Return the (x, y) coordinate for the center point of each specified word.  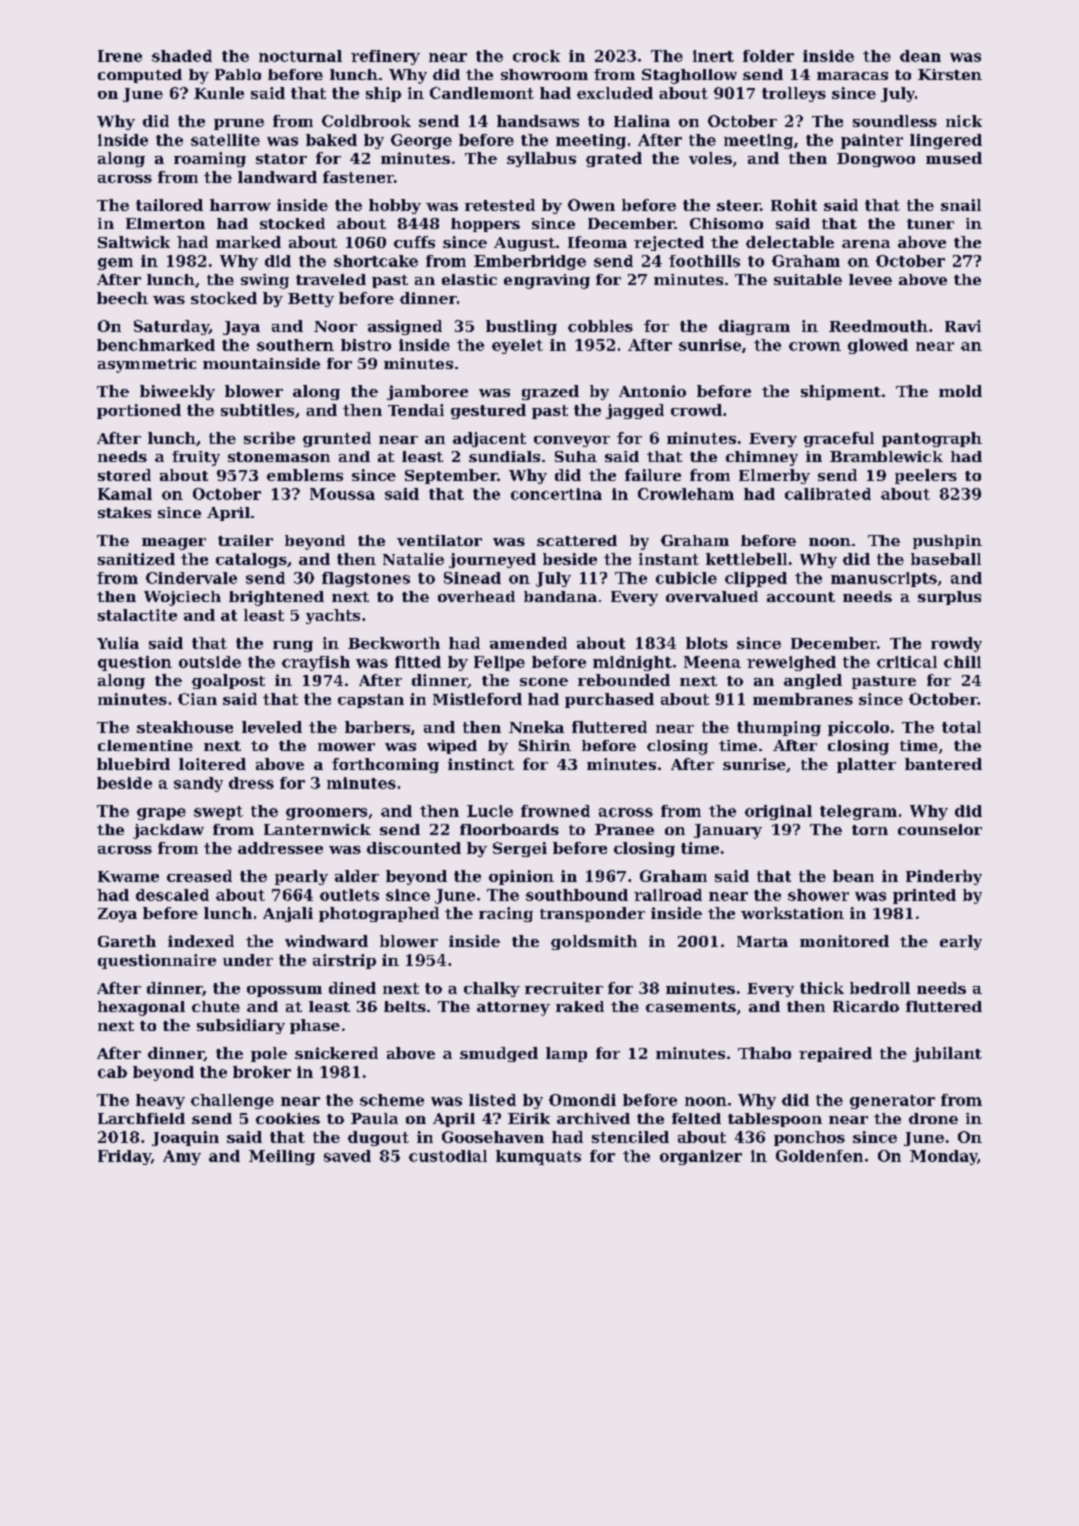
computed (140, 76)
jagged (635, 411)
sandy (198, 784)
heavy (160, 1101)
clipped (756, 579)
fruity (196, 458)
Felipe (499, 663)
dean (920, 56)
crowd (696, 410)
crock (536, 56)
